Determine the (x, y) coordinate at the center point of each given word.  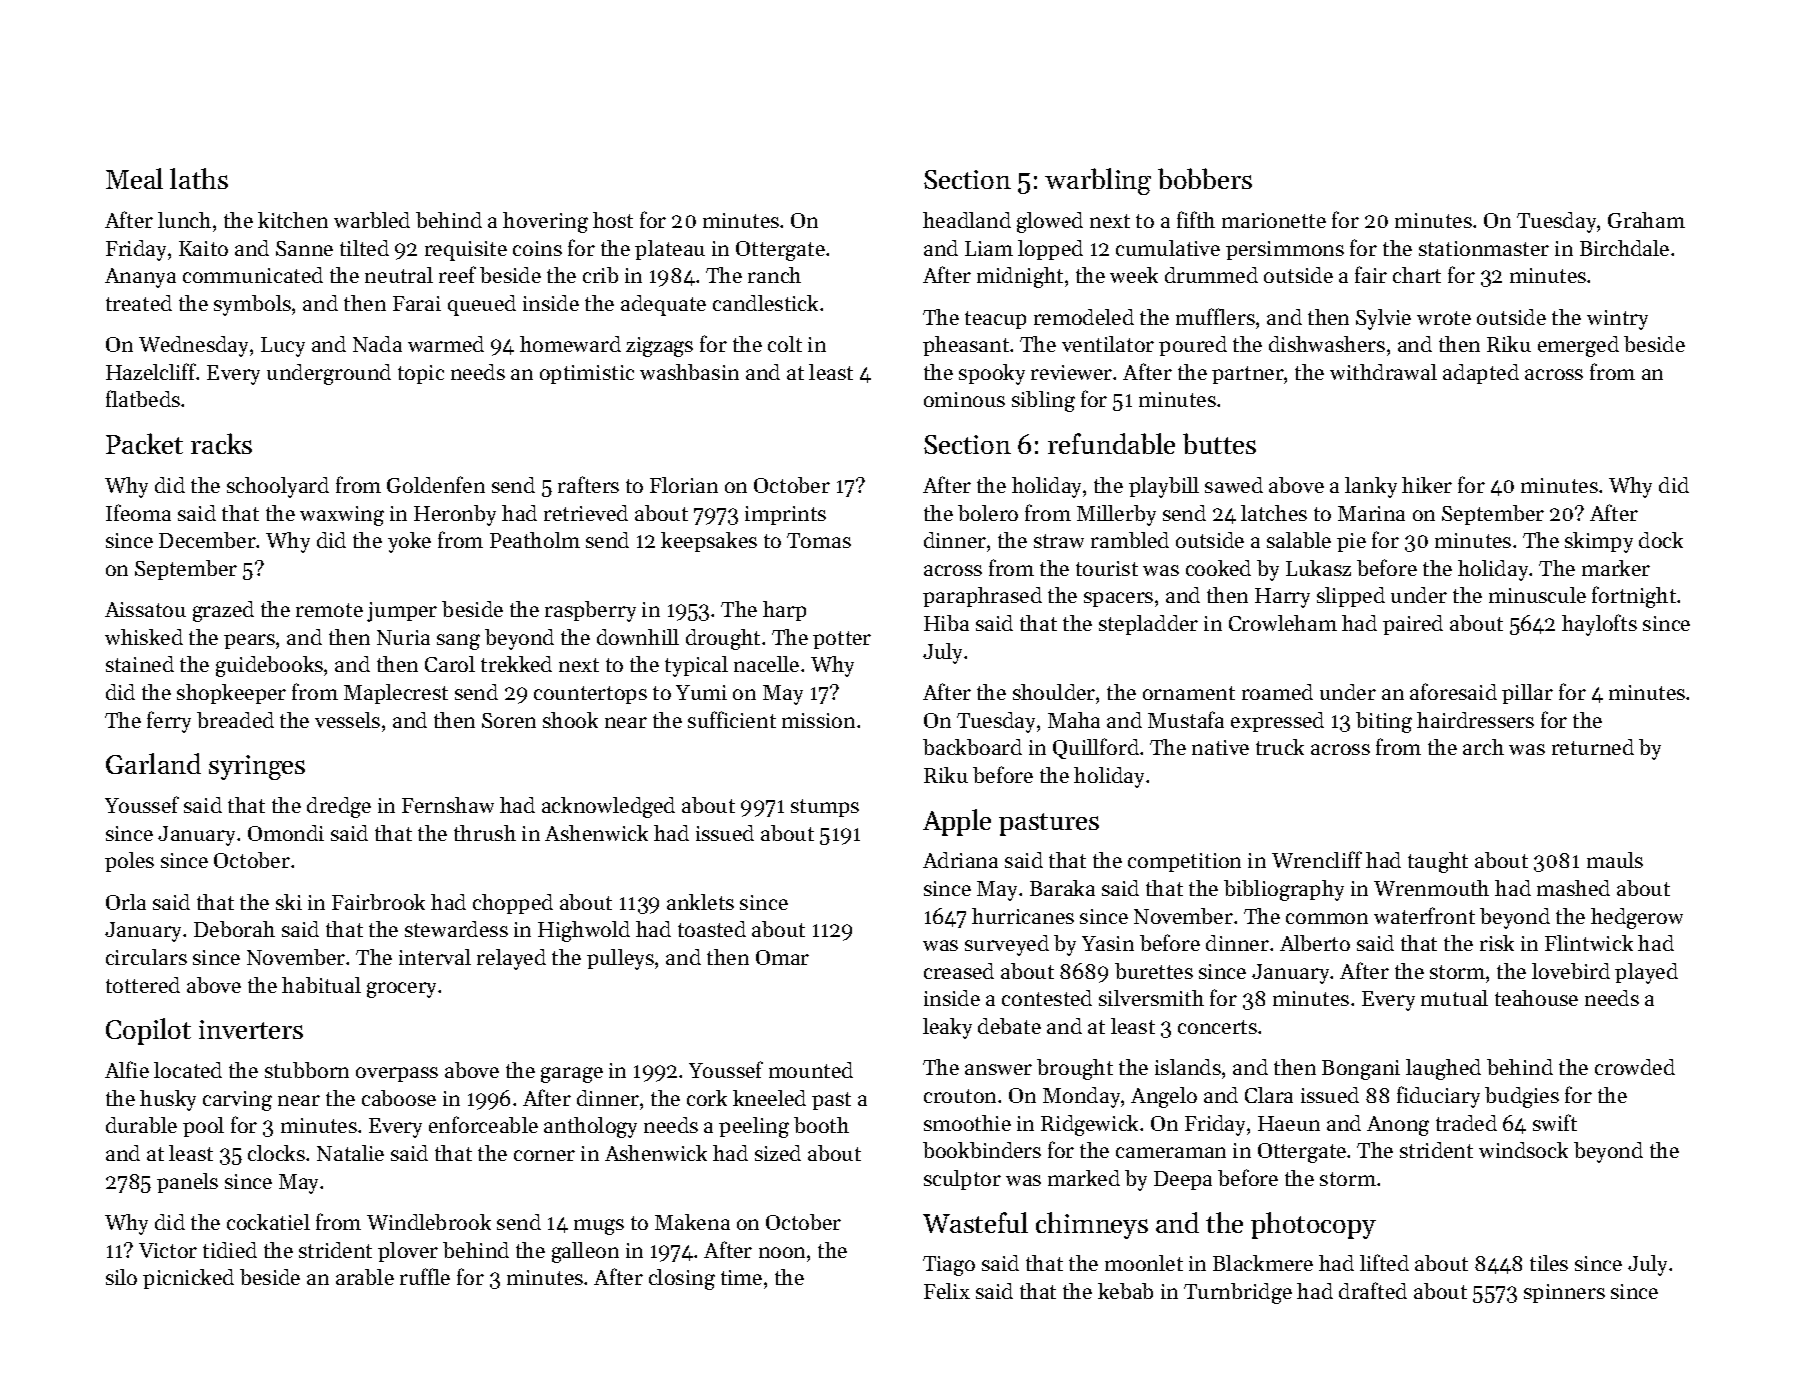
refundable (1111, 443)
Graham (1646, 220)
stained (140, 664)
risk (1497, 943)
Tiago (949, 1266)
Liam (989, 248)
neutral (399, 275)
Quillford (1096, 748)
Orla (126, 902)
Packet (144, 443)
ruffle (425, 1276)
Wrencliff (1317, 859)
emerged (1578, 346)
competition (1184, 862)
